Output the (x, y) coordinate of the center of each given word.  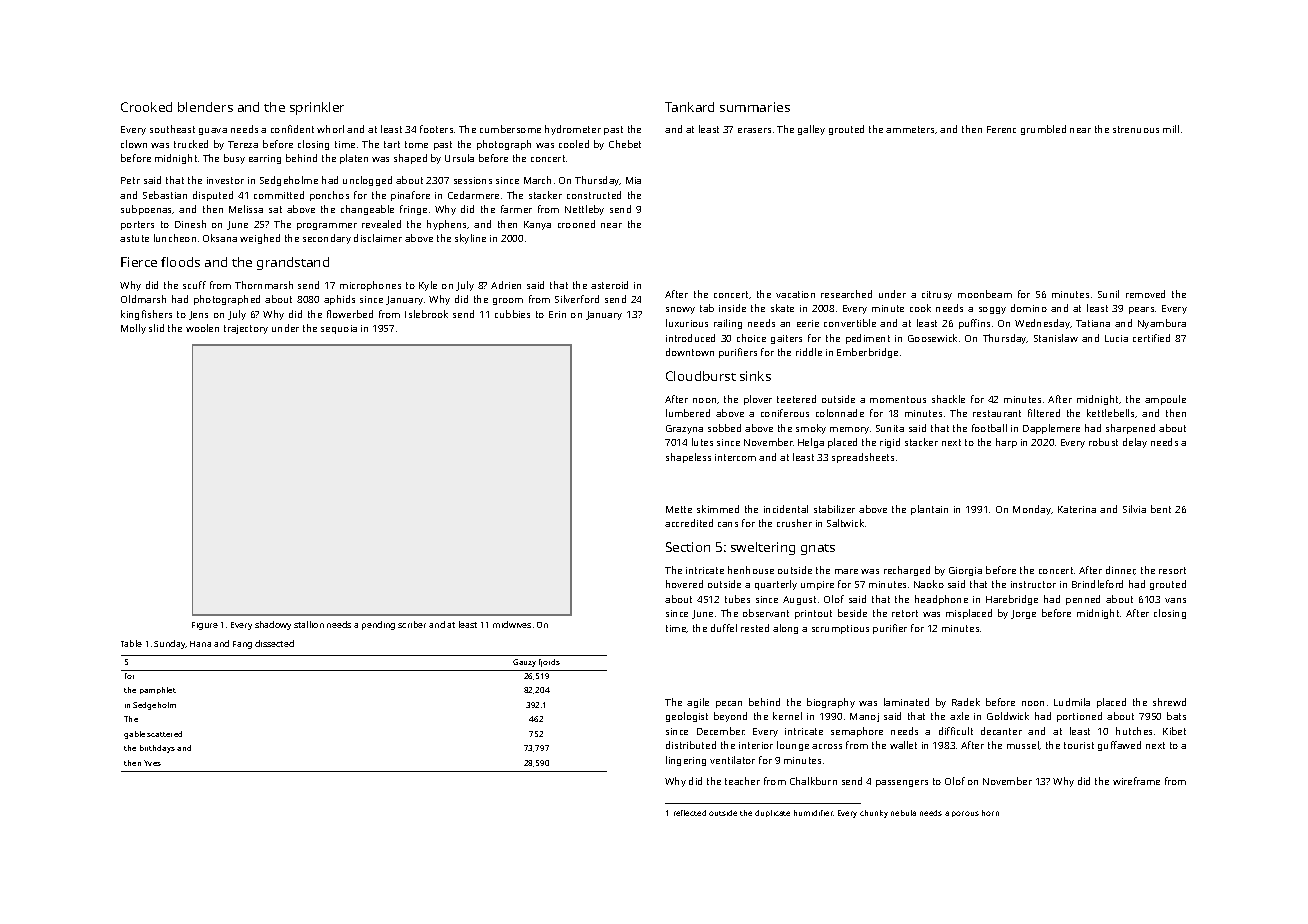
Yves (152, 763)
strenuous (1136, 129)
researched (846, 294)
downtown (690, 352)
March (537, 180)
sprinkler (317, 108)
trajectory (246, 329)
